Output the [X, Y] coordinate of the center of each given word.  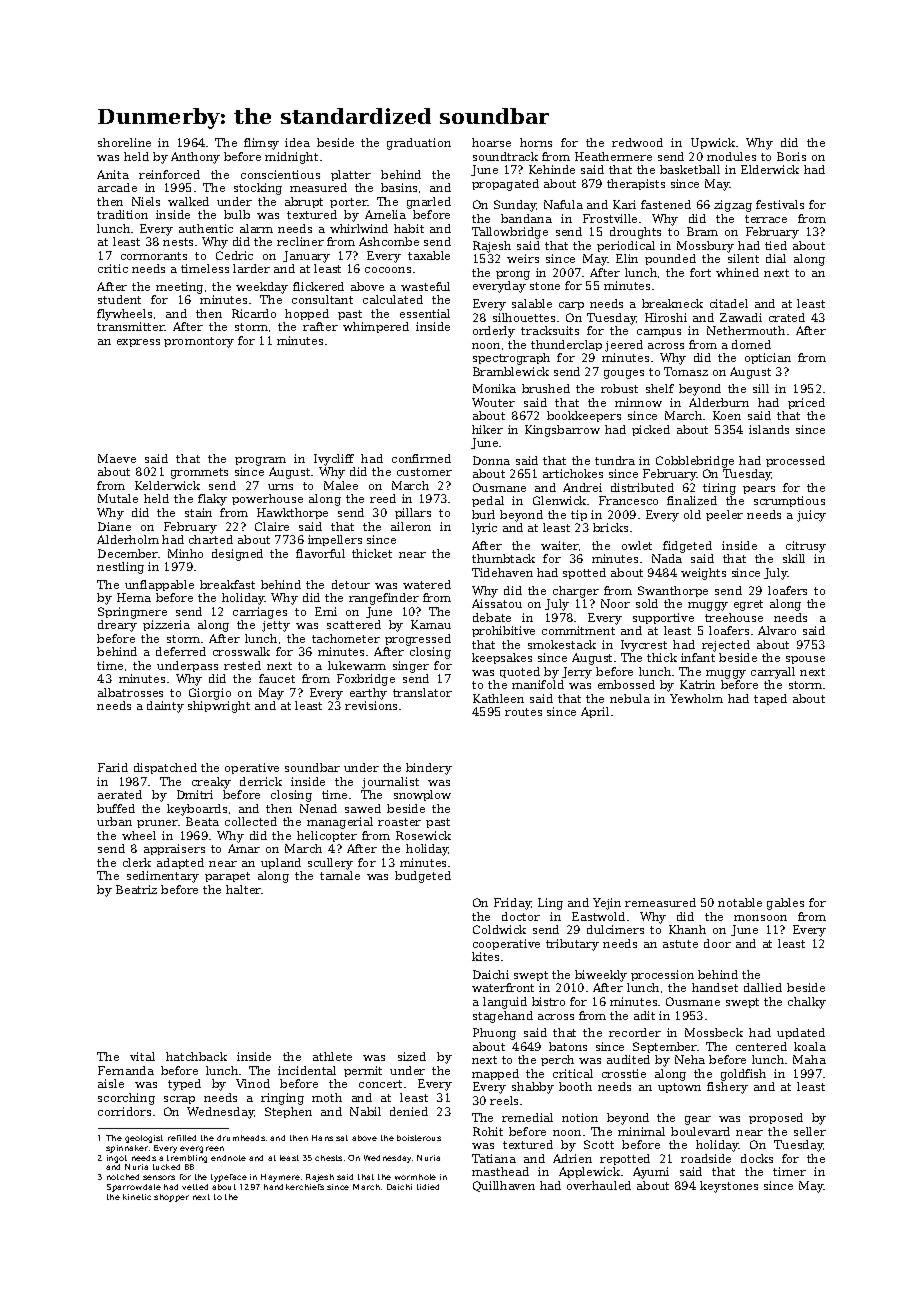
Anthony [195, 158]
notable [740, 902]
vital [142, 1056]
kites [485, 956]
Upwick [713, 143]
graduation [419, 144]
